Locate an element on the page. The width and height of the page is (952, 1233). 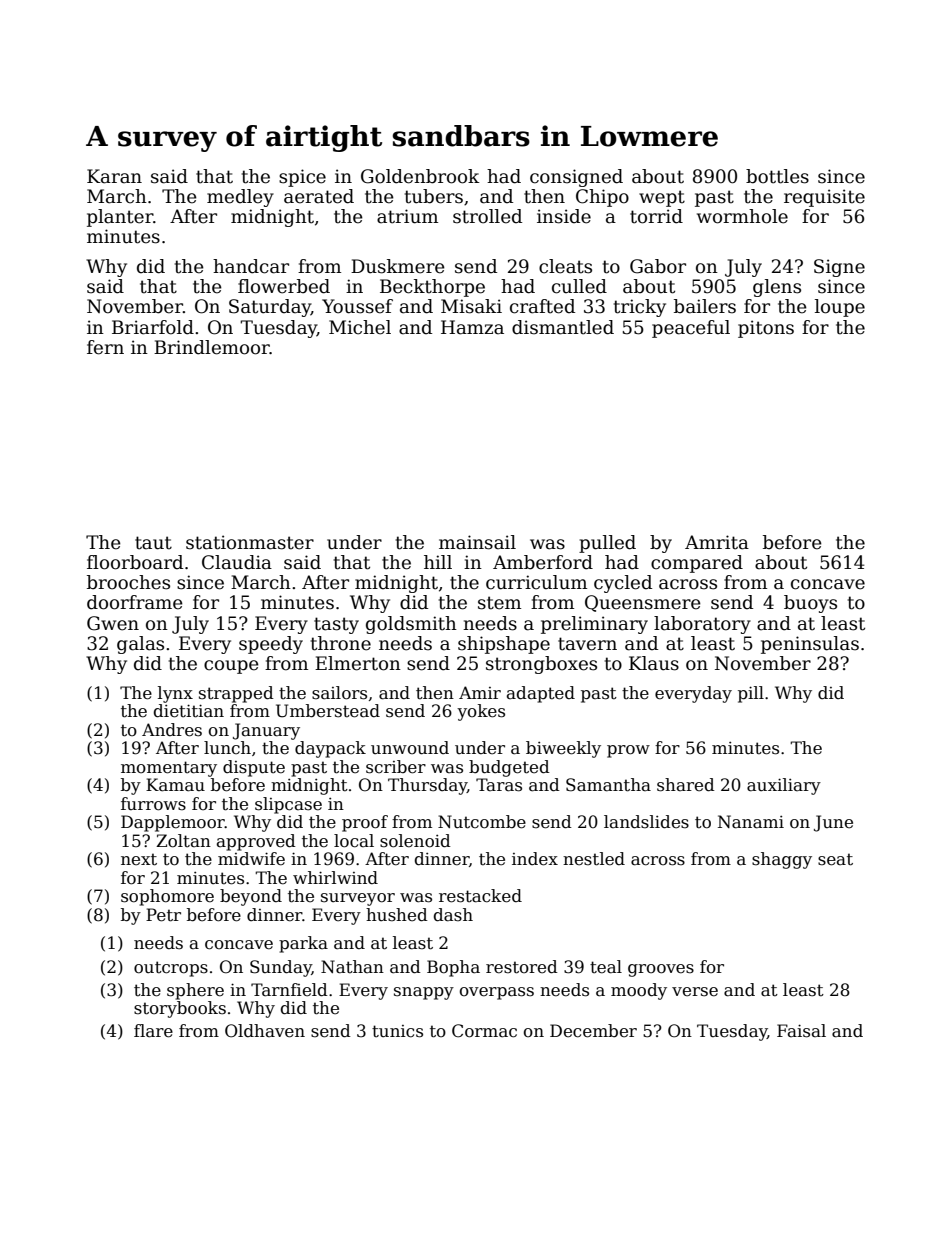
Goldenbrook is located at coordinates (420, 176).
